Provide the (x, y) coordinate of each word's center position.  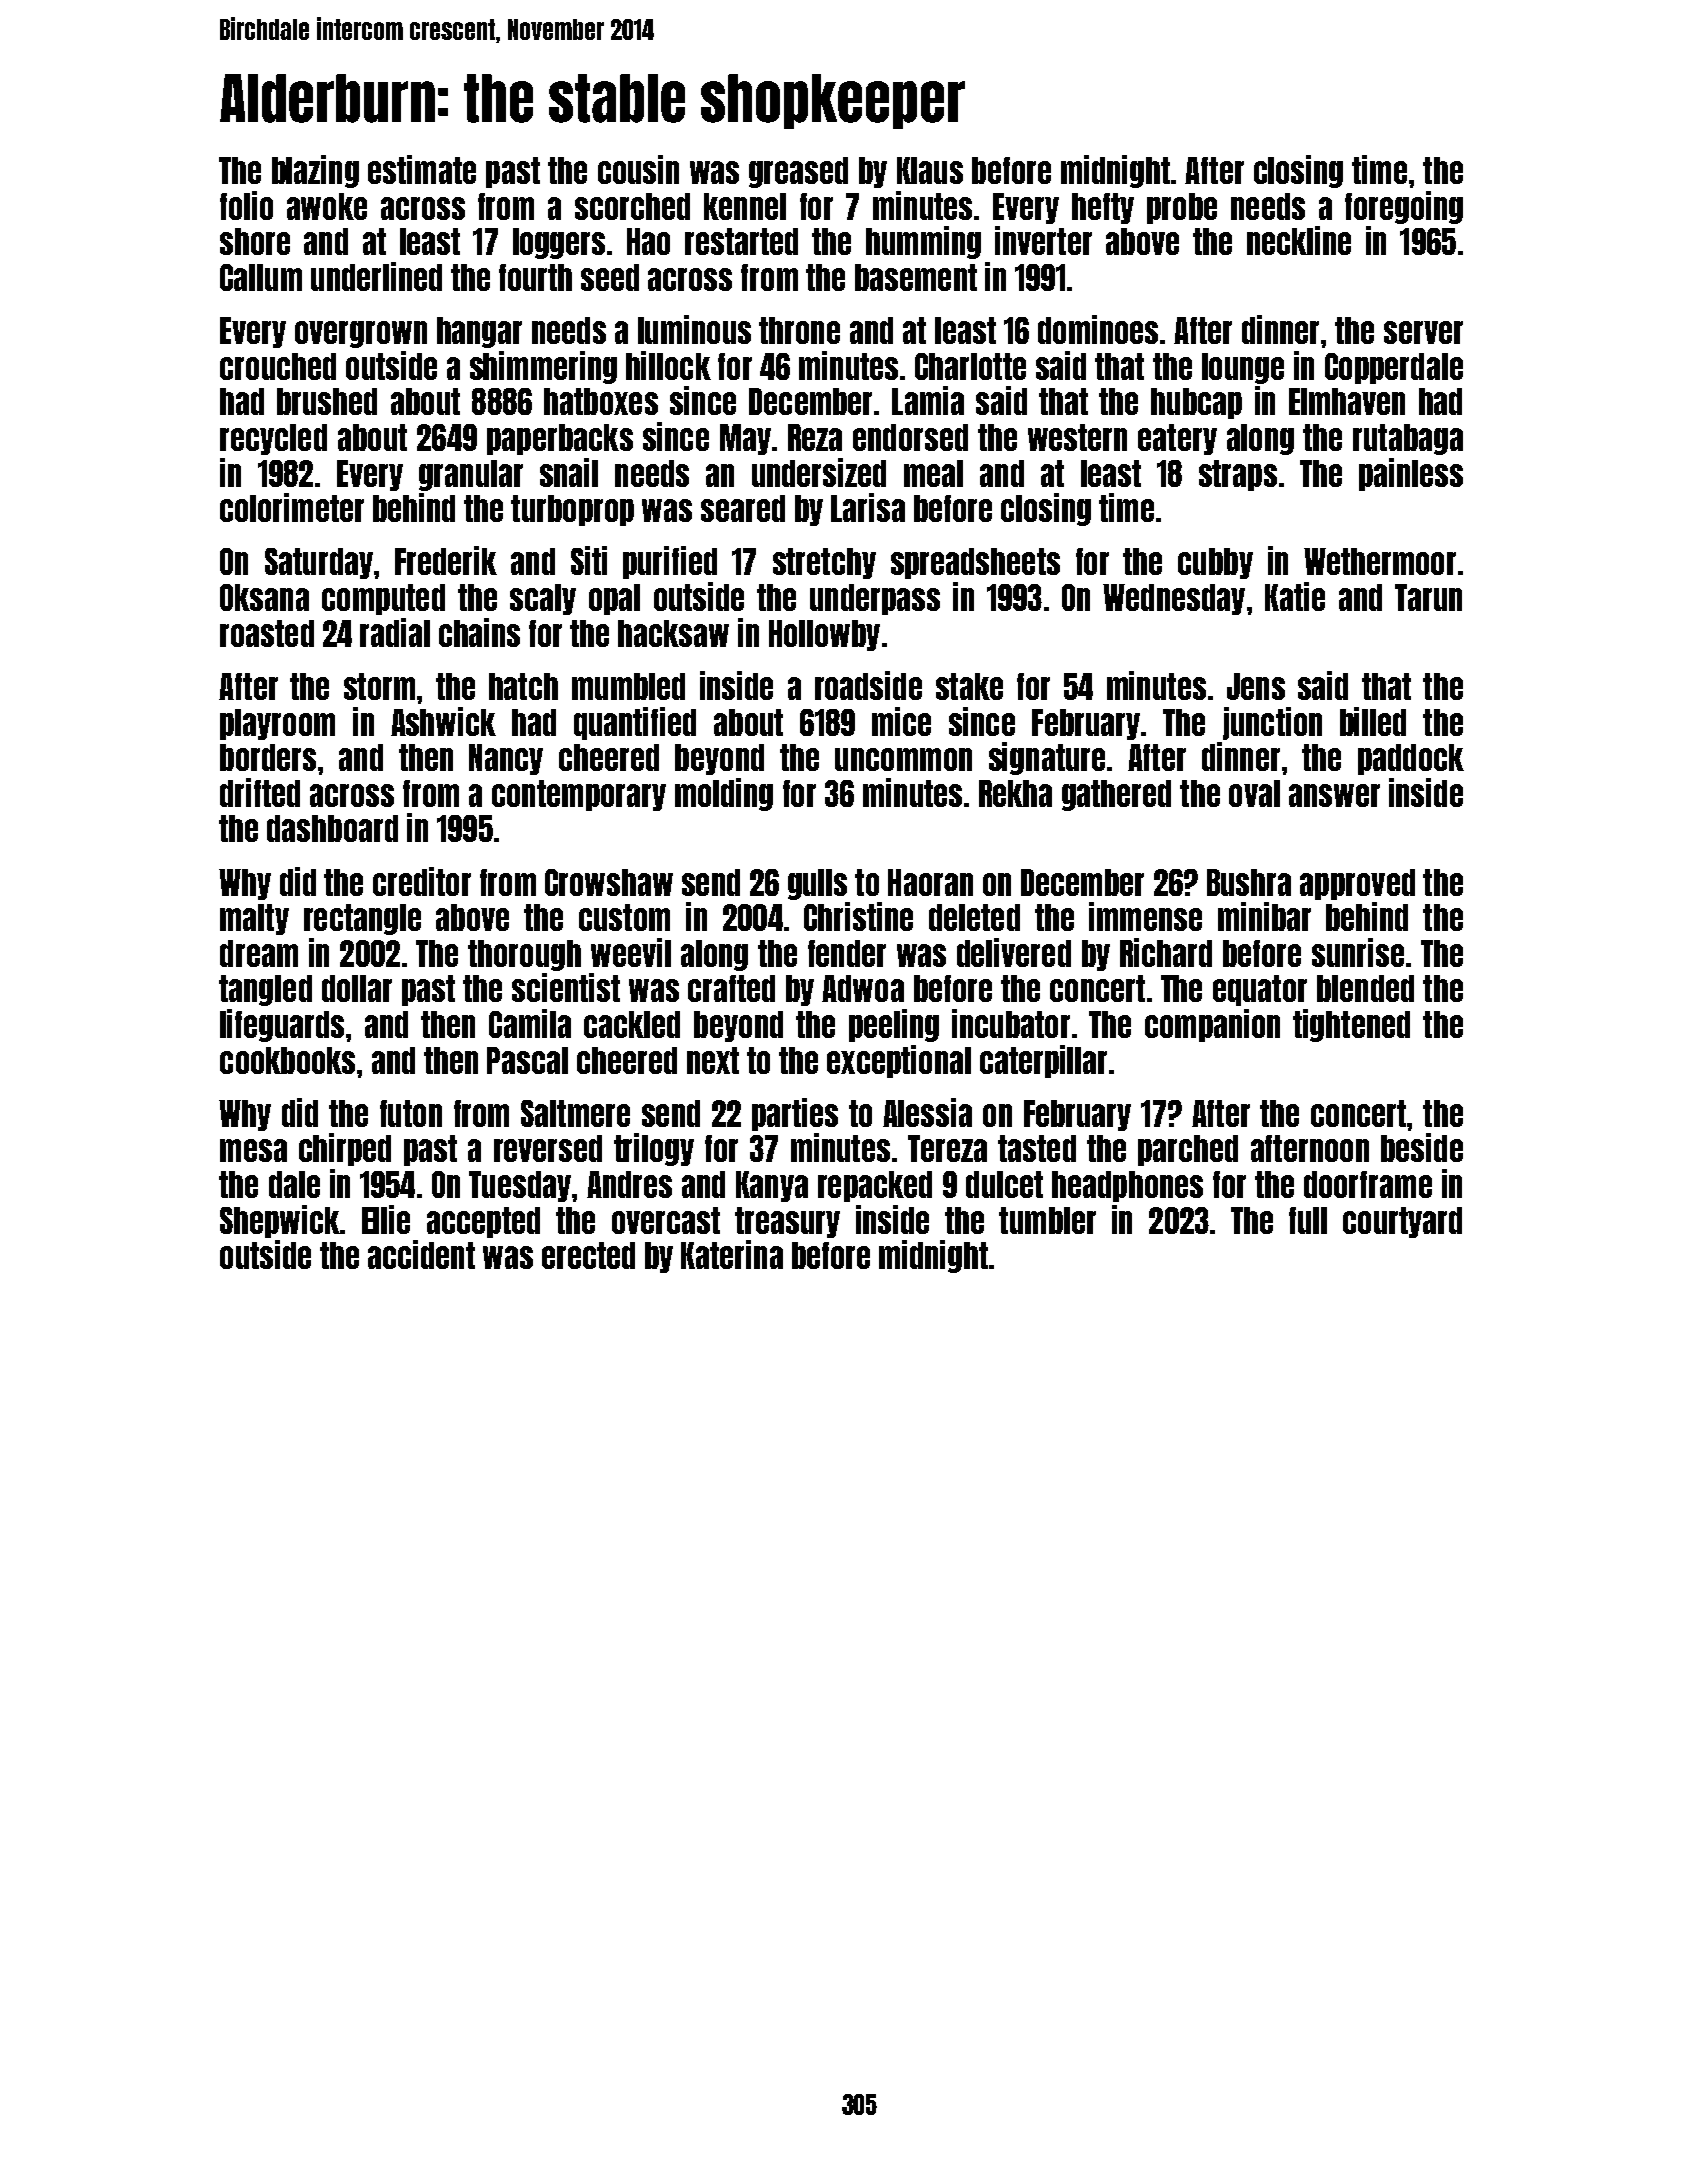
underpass (875, 599)
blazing (315, 171)
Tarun (1428, 597)
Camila (530, 1023)
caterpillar (1043, 1061)
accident (421, 1254)
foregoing (1404, 207)
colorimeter (292, 507)
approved (1357, 884)
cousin (638, 169)
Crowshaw (609, 882)
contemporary (579, 795)
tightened (1351, 1025)
